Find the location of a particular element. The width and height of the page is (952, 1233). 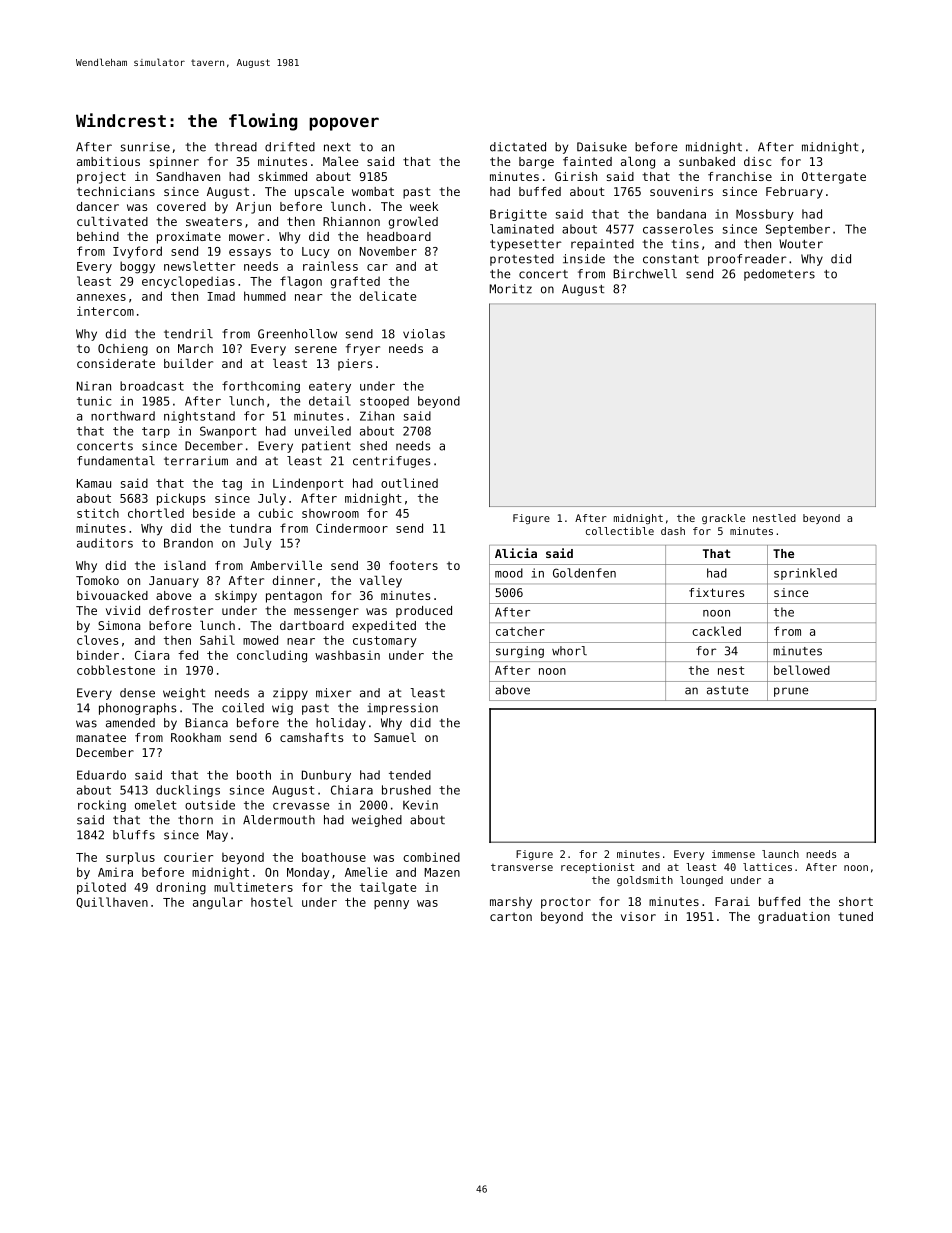

produced is located at coordinates (424, 612).
